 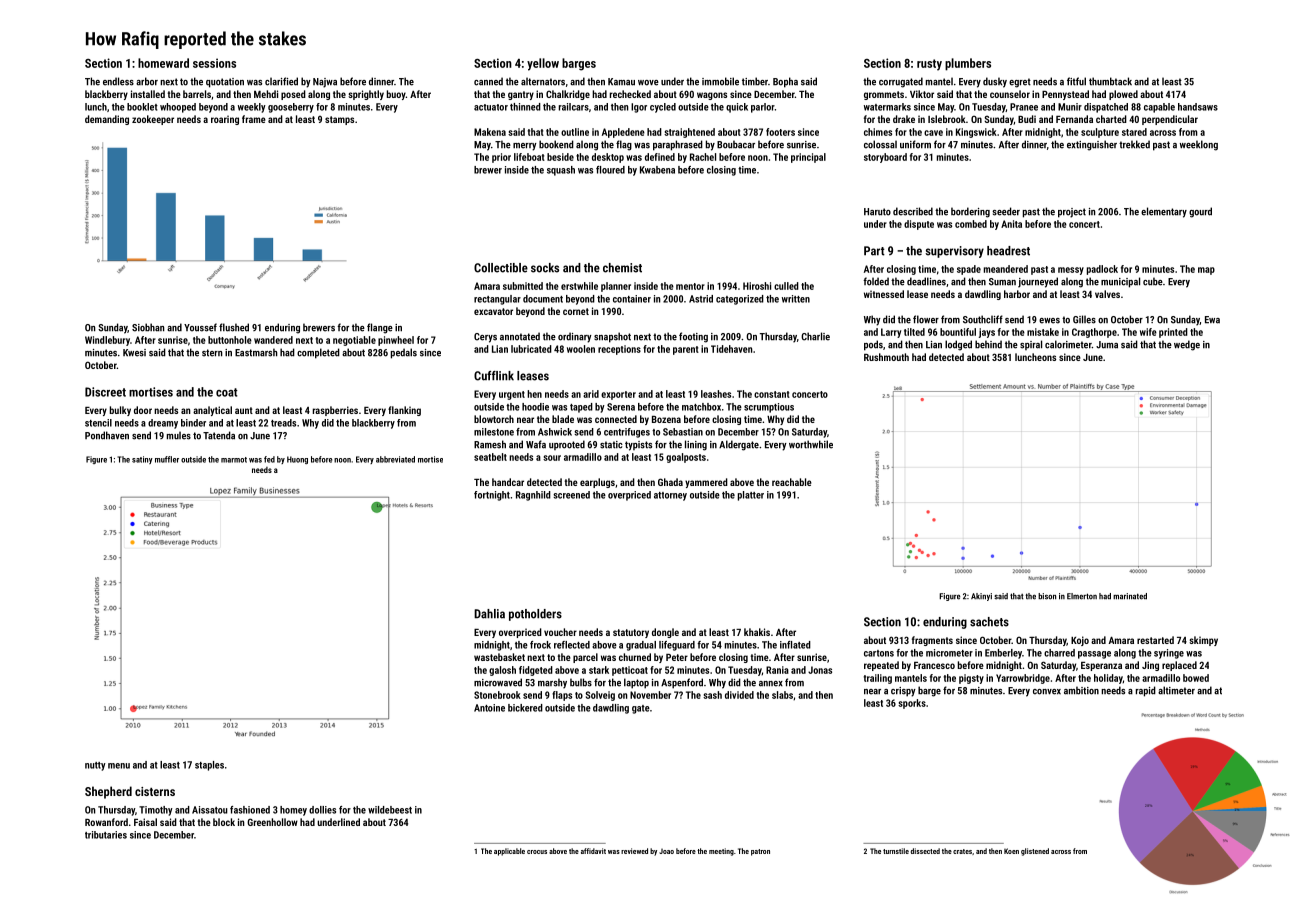 What do you see at coordinates (968, 64) in the page?
I see `plumbers` at bounding box center [968, 64].
